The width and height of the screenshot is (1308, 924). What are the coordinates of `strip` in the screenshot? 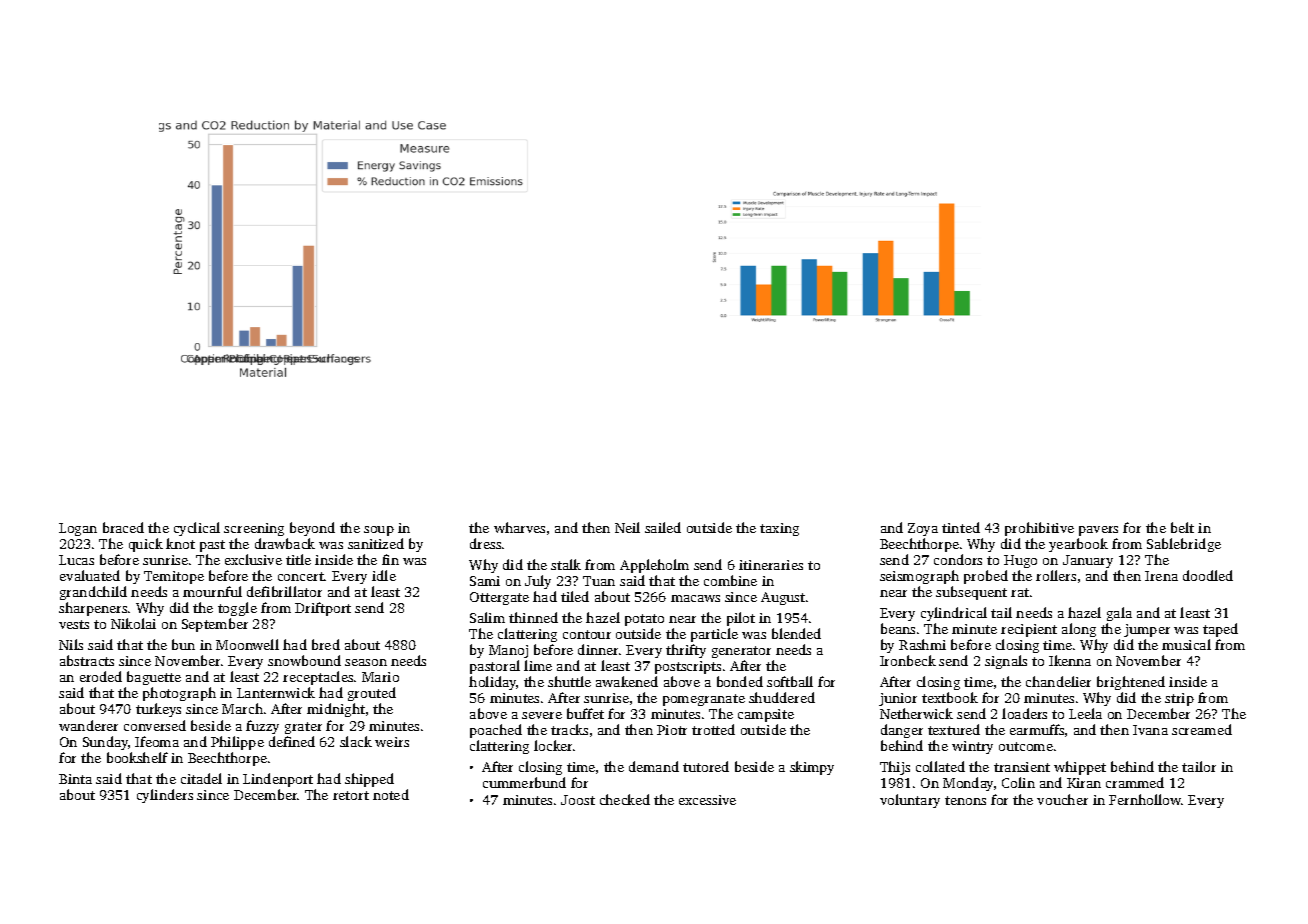 It's located at (1179, 699).
